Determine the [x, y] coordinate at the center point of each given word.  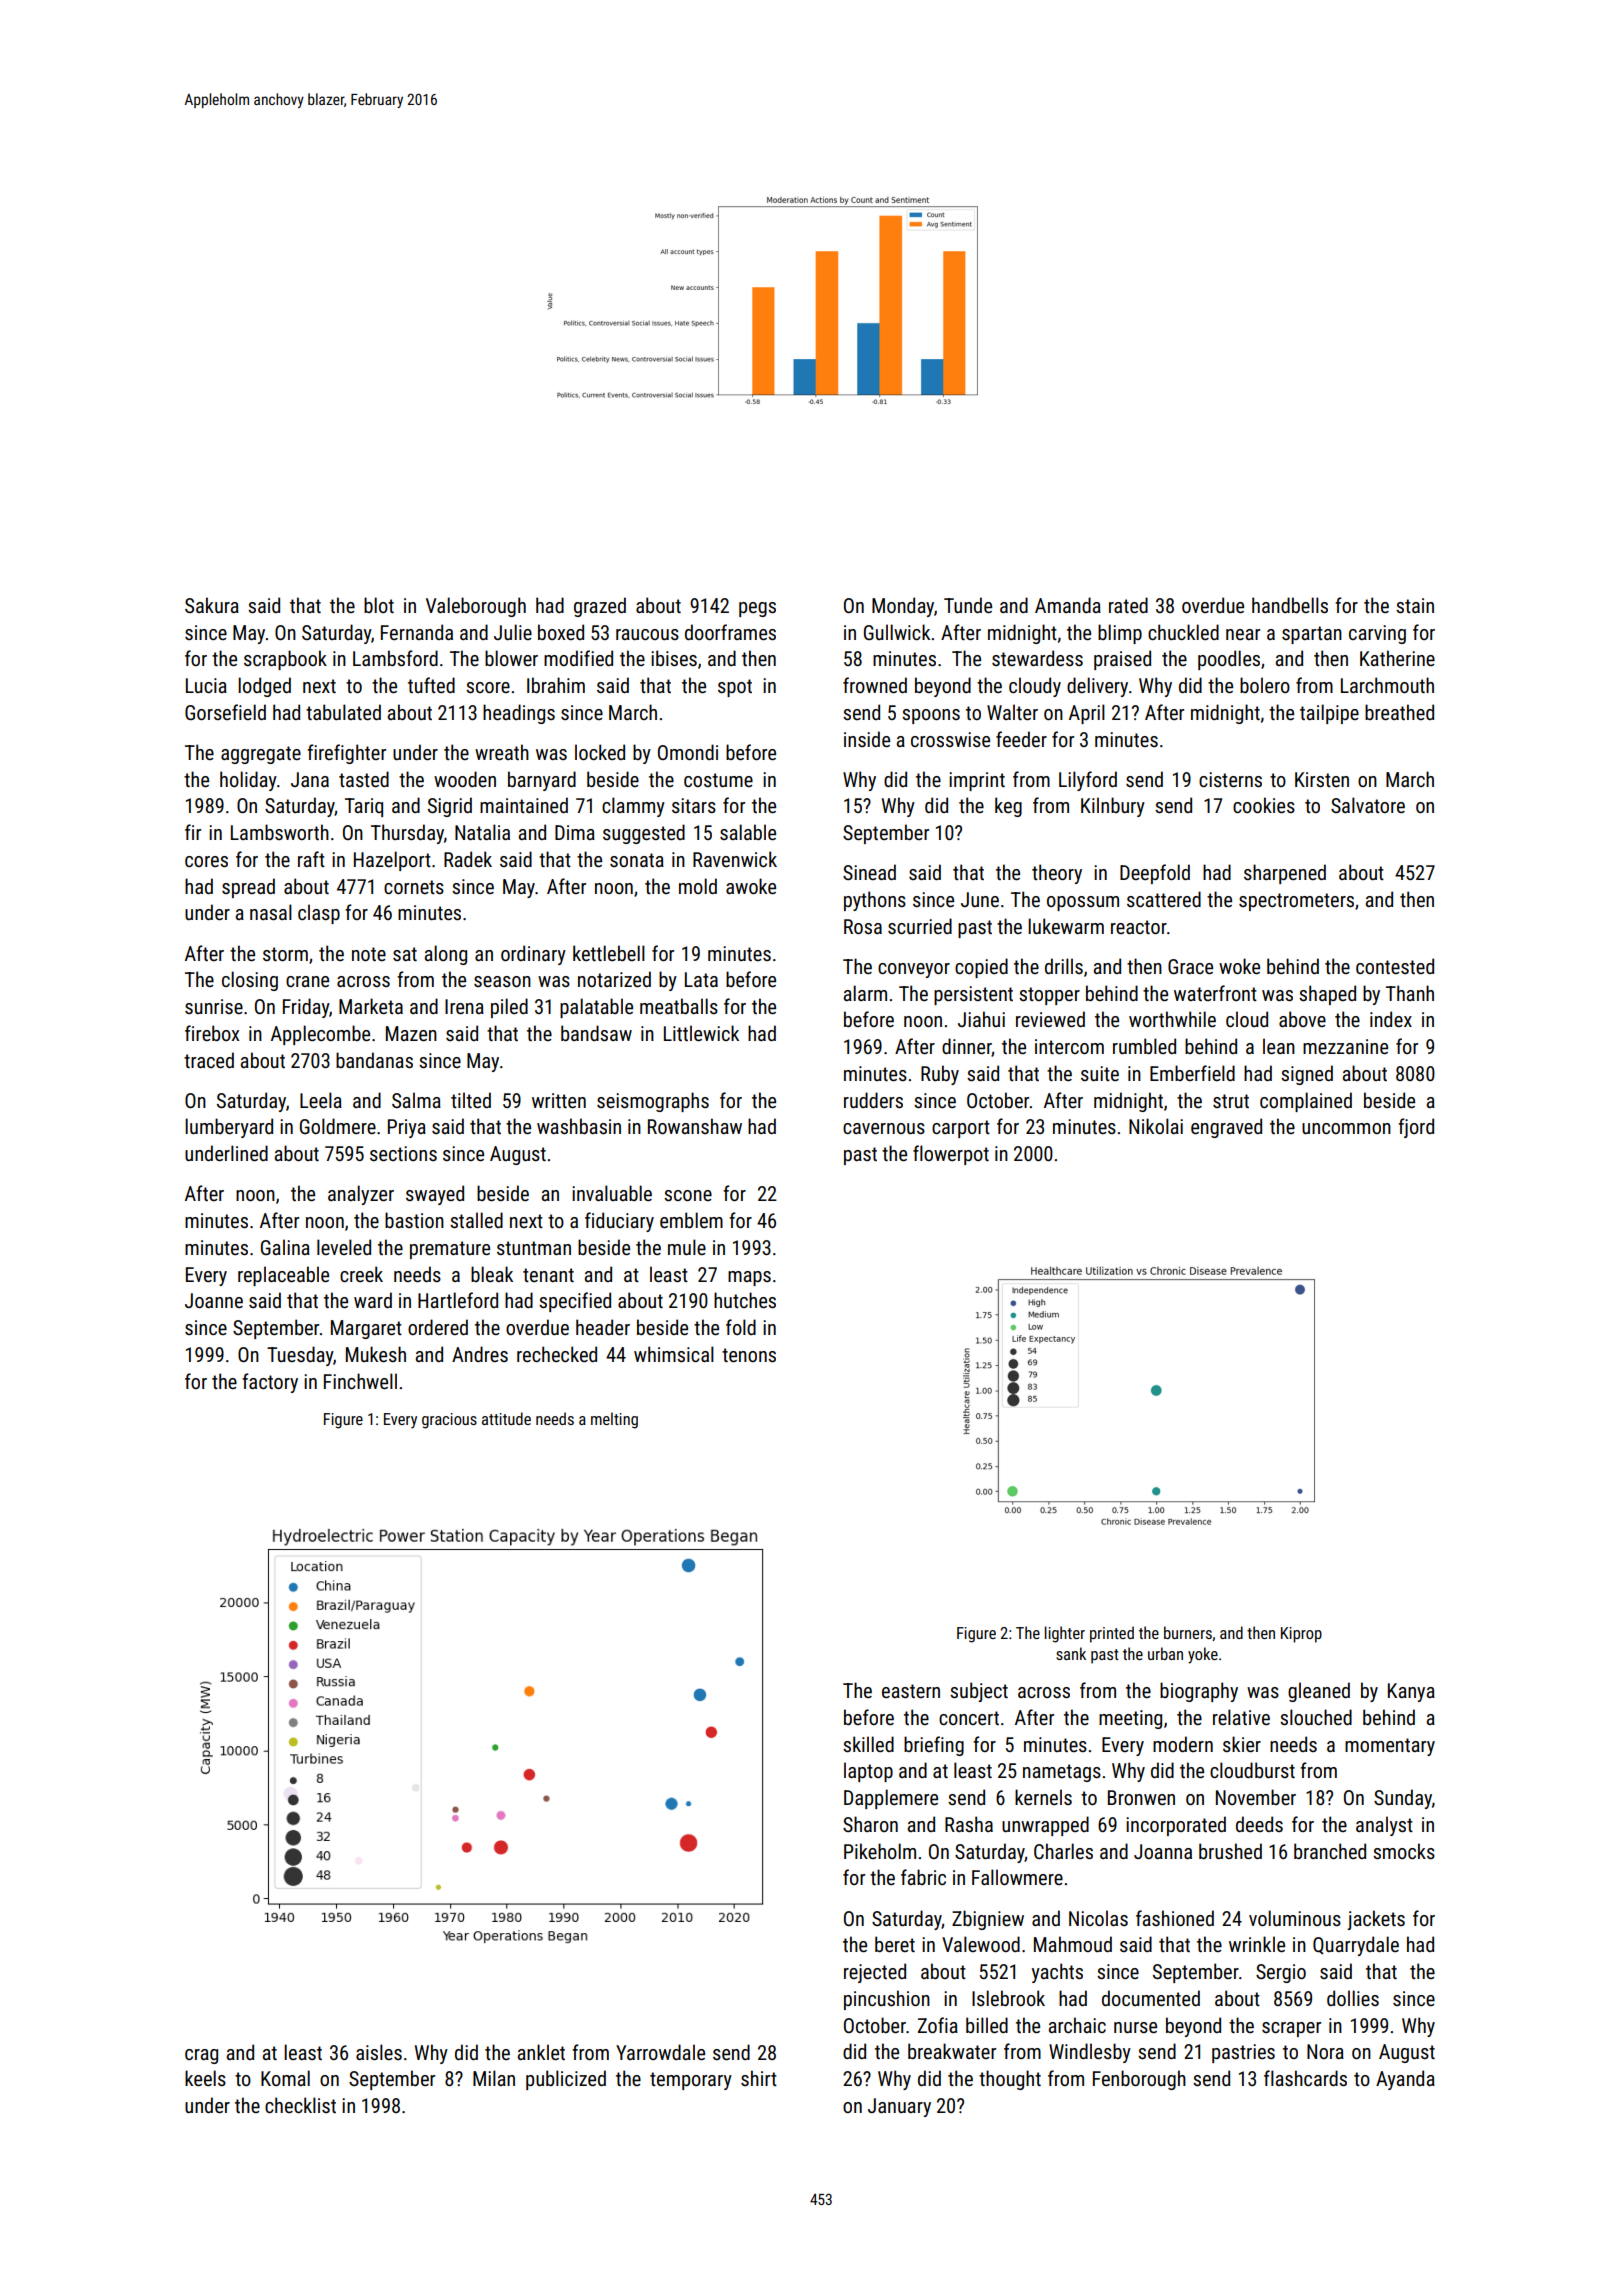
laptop [868, 1772]
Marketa [371, 1006]
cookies [1264, 805]
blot [379, 605]
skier [1242, 1744]
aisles [379, 2052]
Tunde [968, 605]
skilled [868, 1744]
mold [698, 886]
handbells [1290, 605]
